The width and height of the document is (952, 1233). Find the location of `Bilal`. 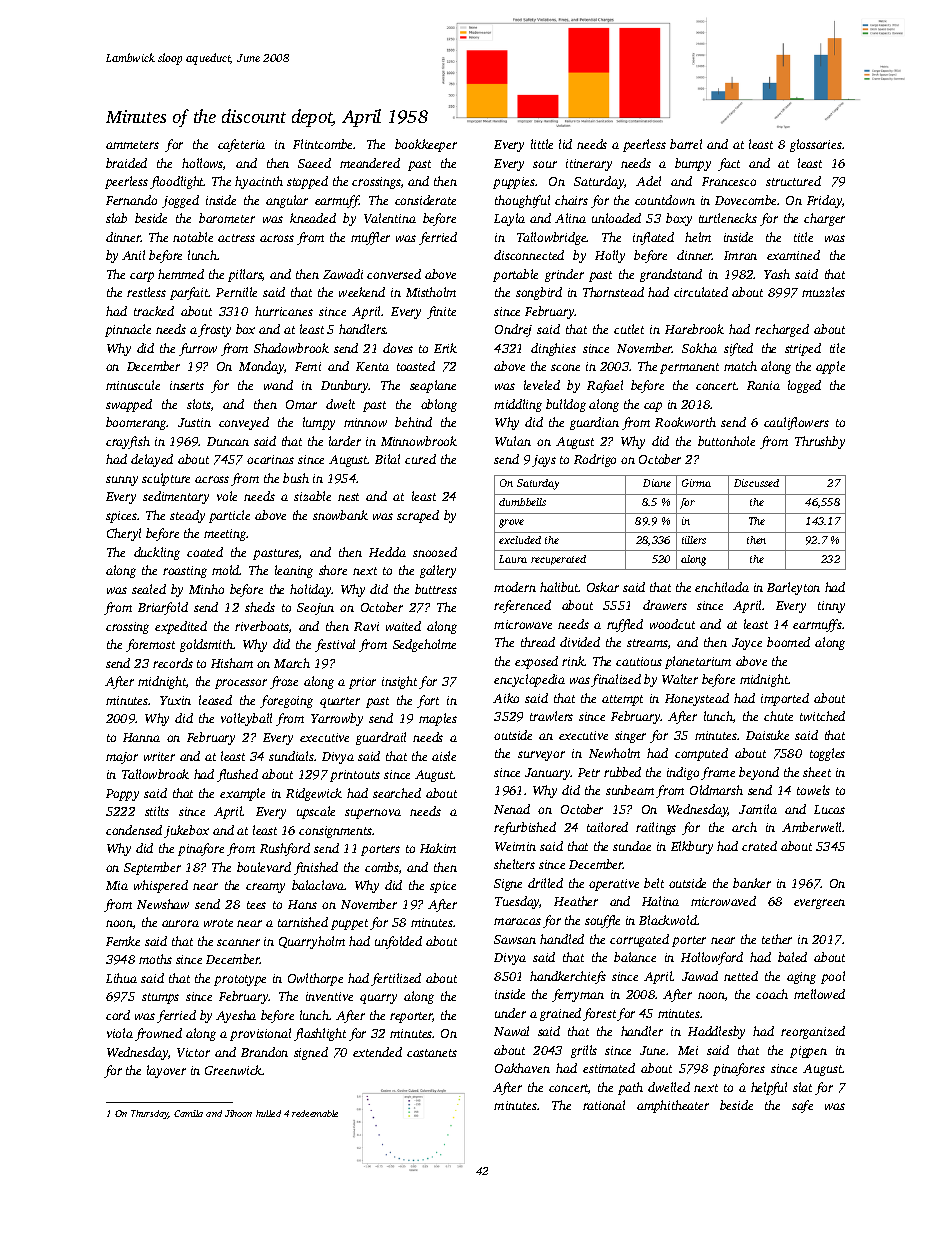

Bilal is located at coordinates (387, 459).
